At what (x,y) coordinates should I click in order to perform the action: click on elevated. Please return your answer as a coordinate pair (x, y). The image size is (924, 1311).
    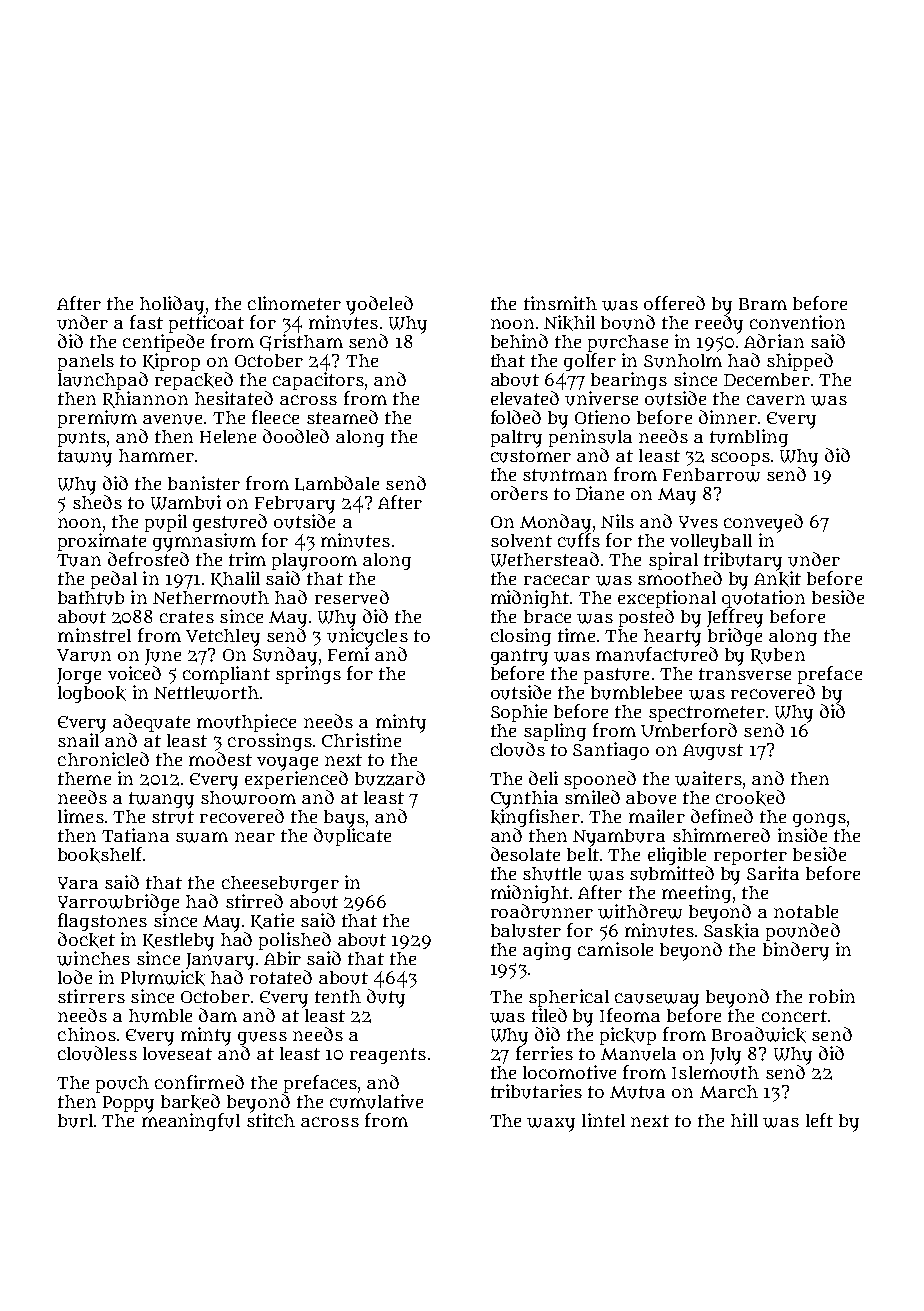
    Looking at the image, I should click on (525, 398).
